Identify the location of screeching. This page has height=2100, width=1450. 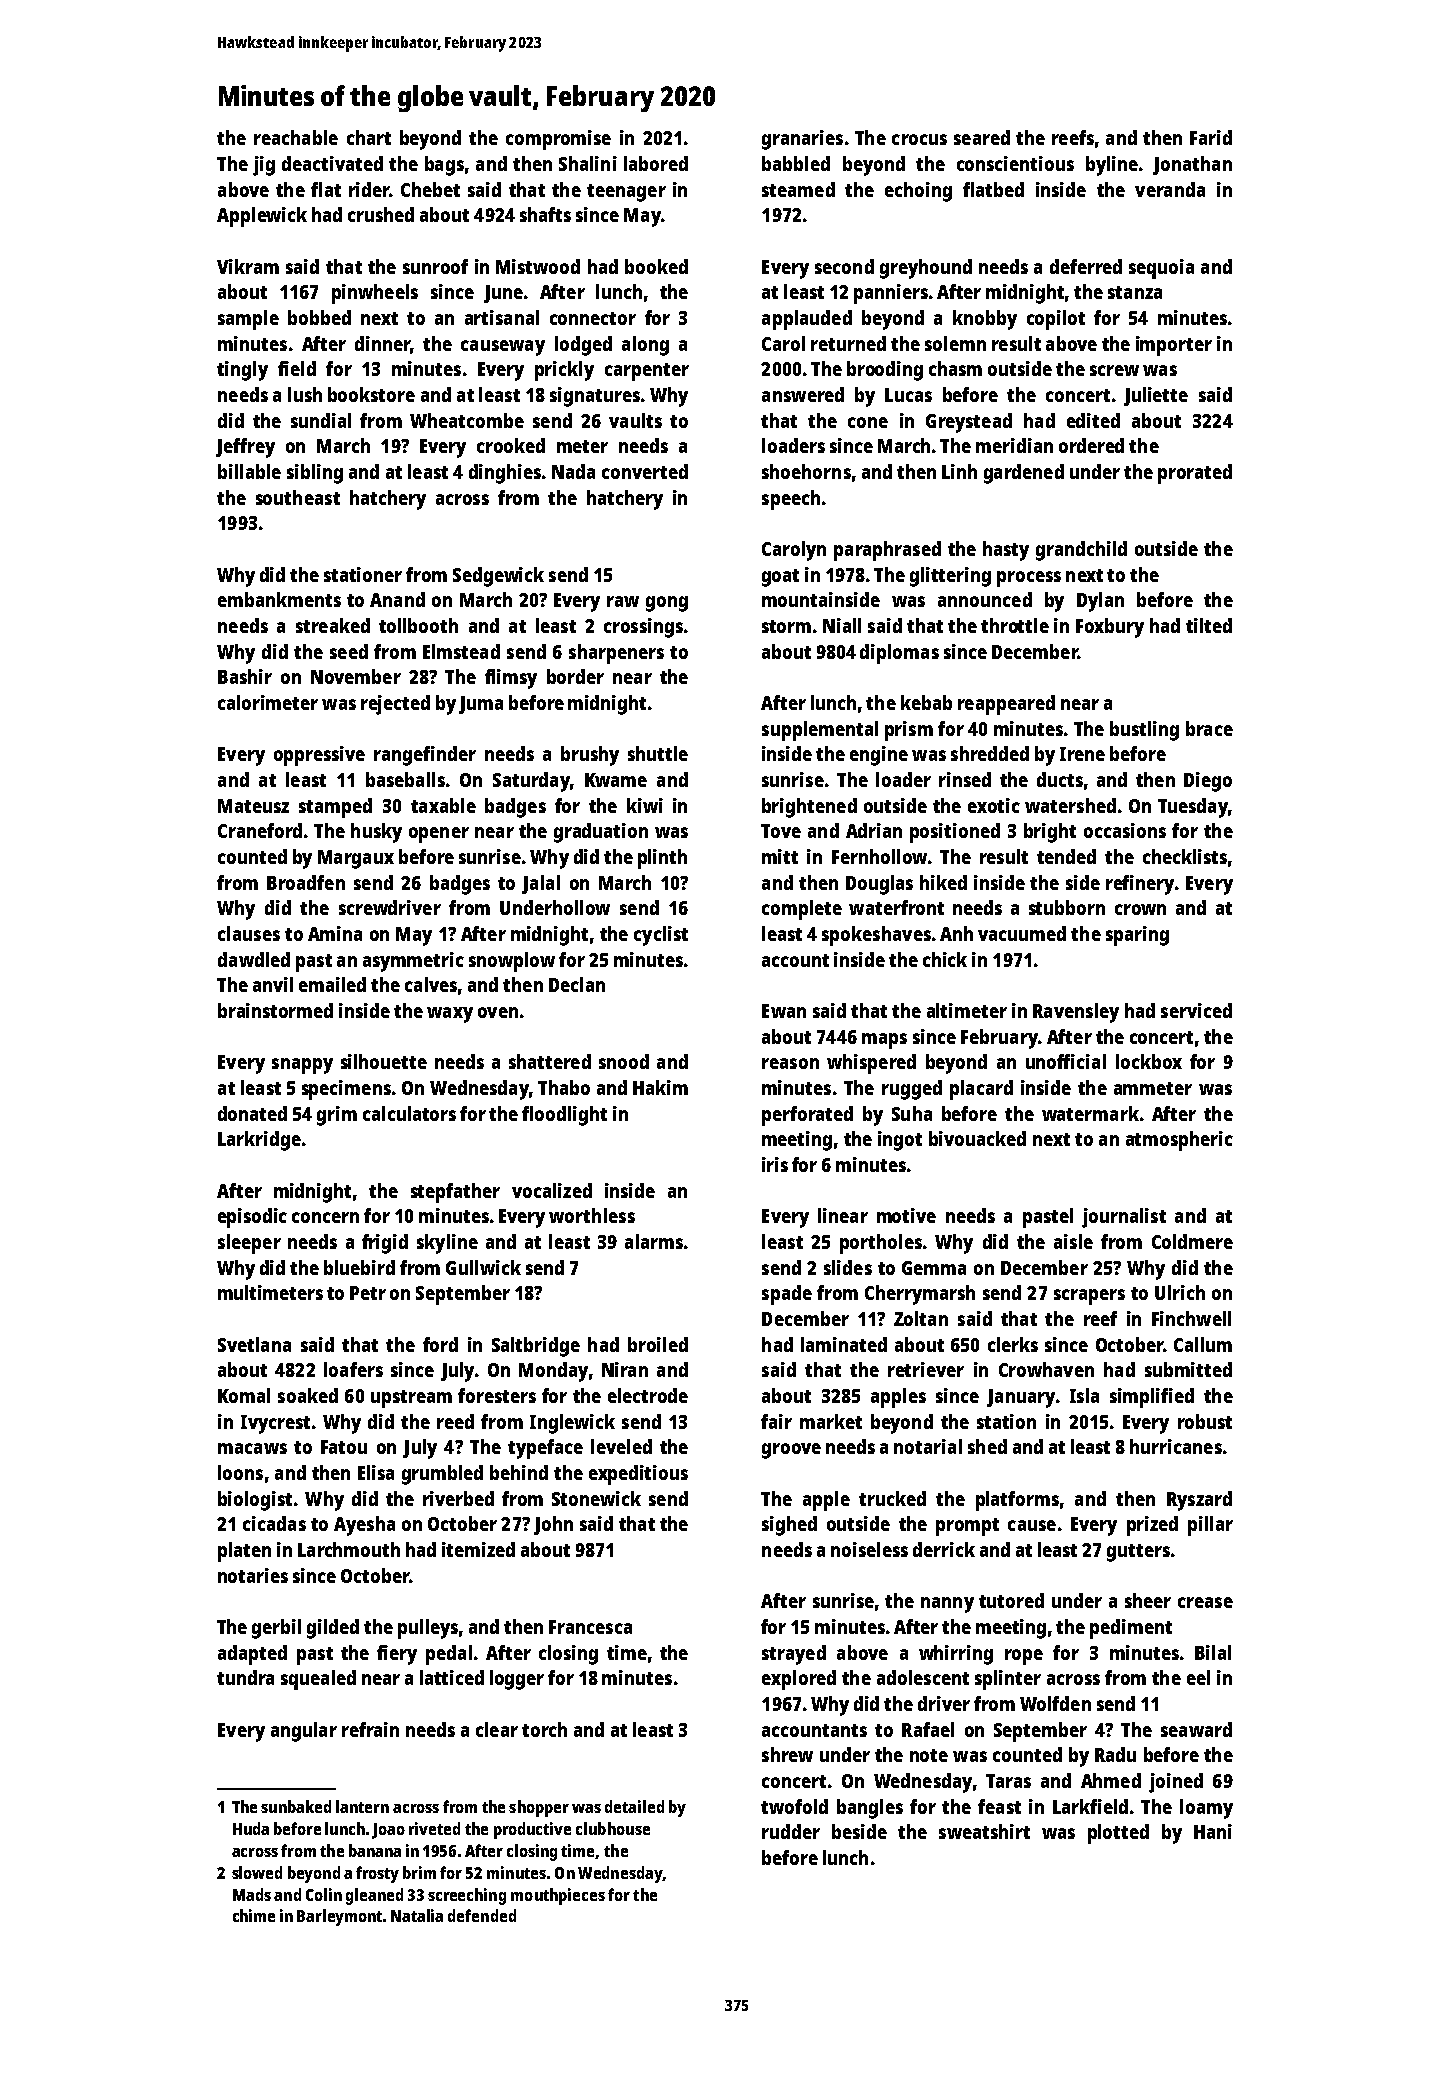
(467, 1896).
